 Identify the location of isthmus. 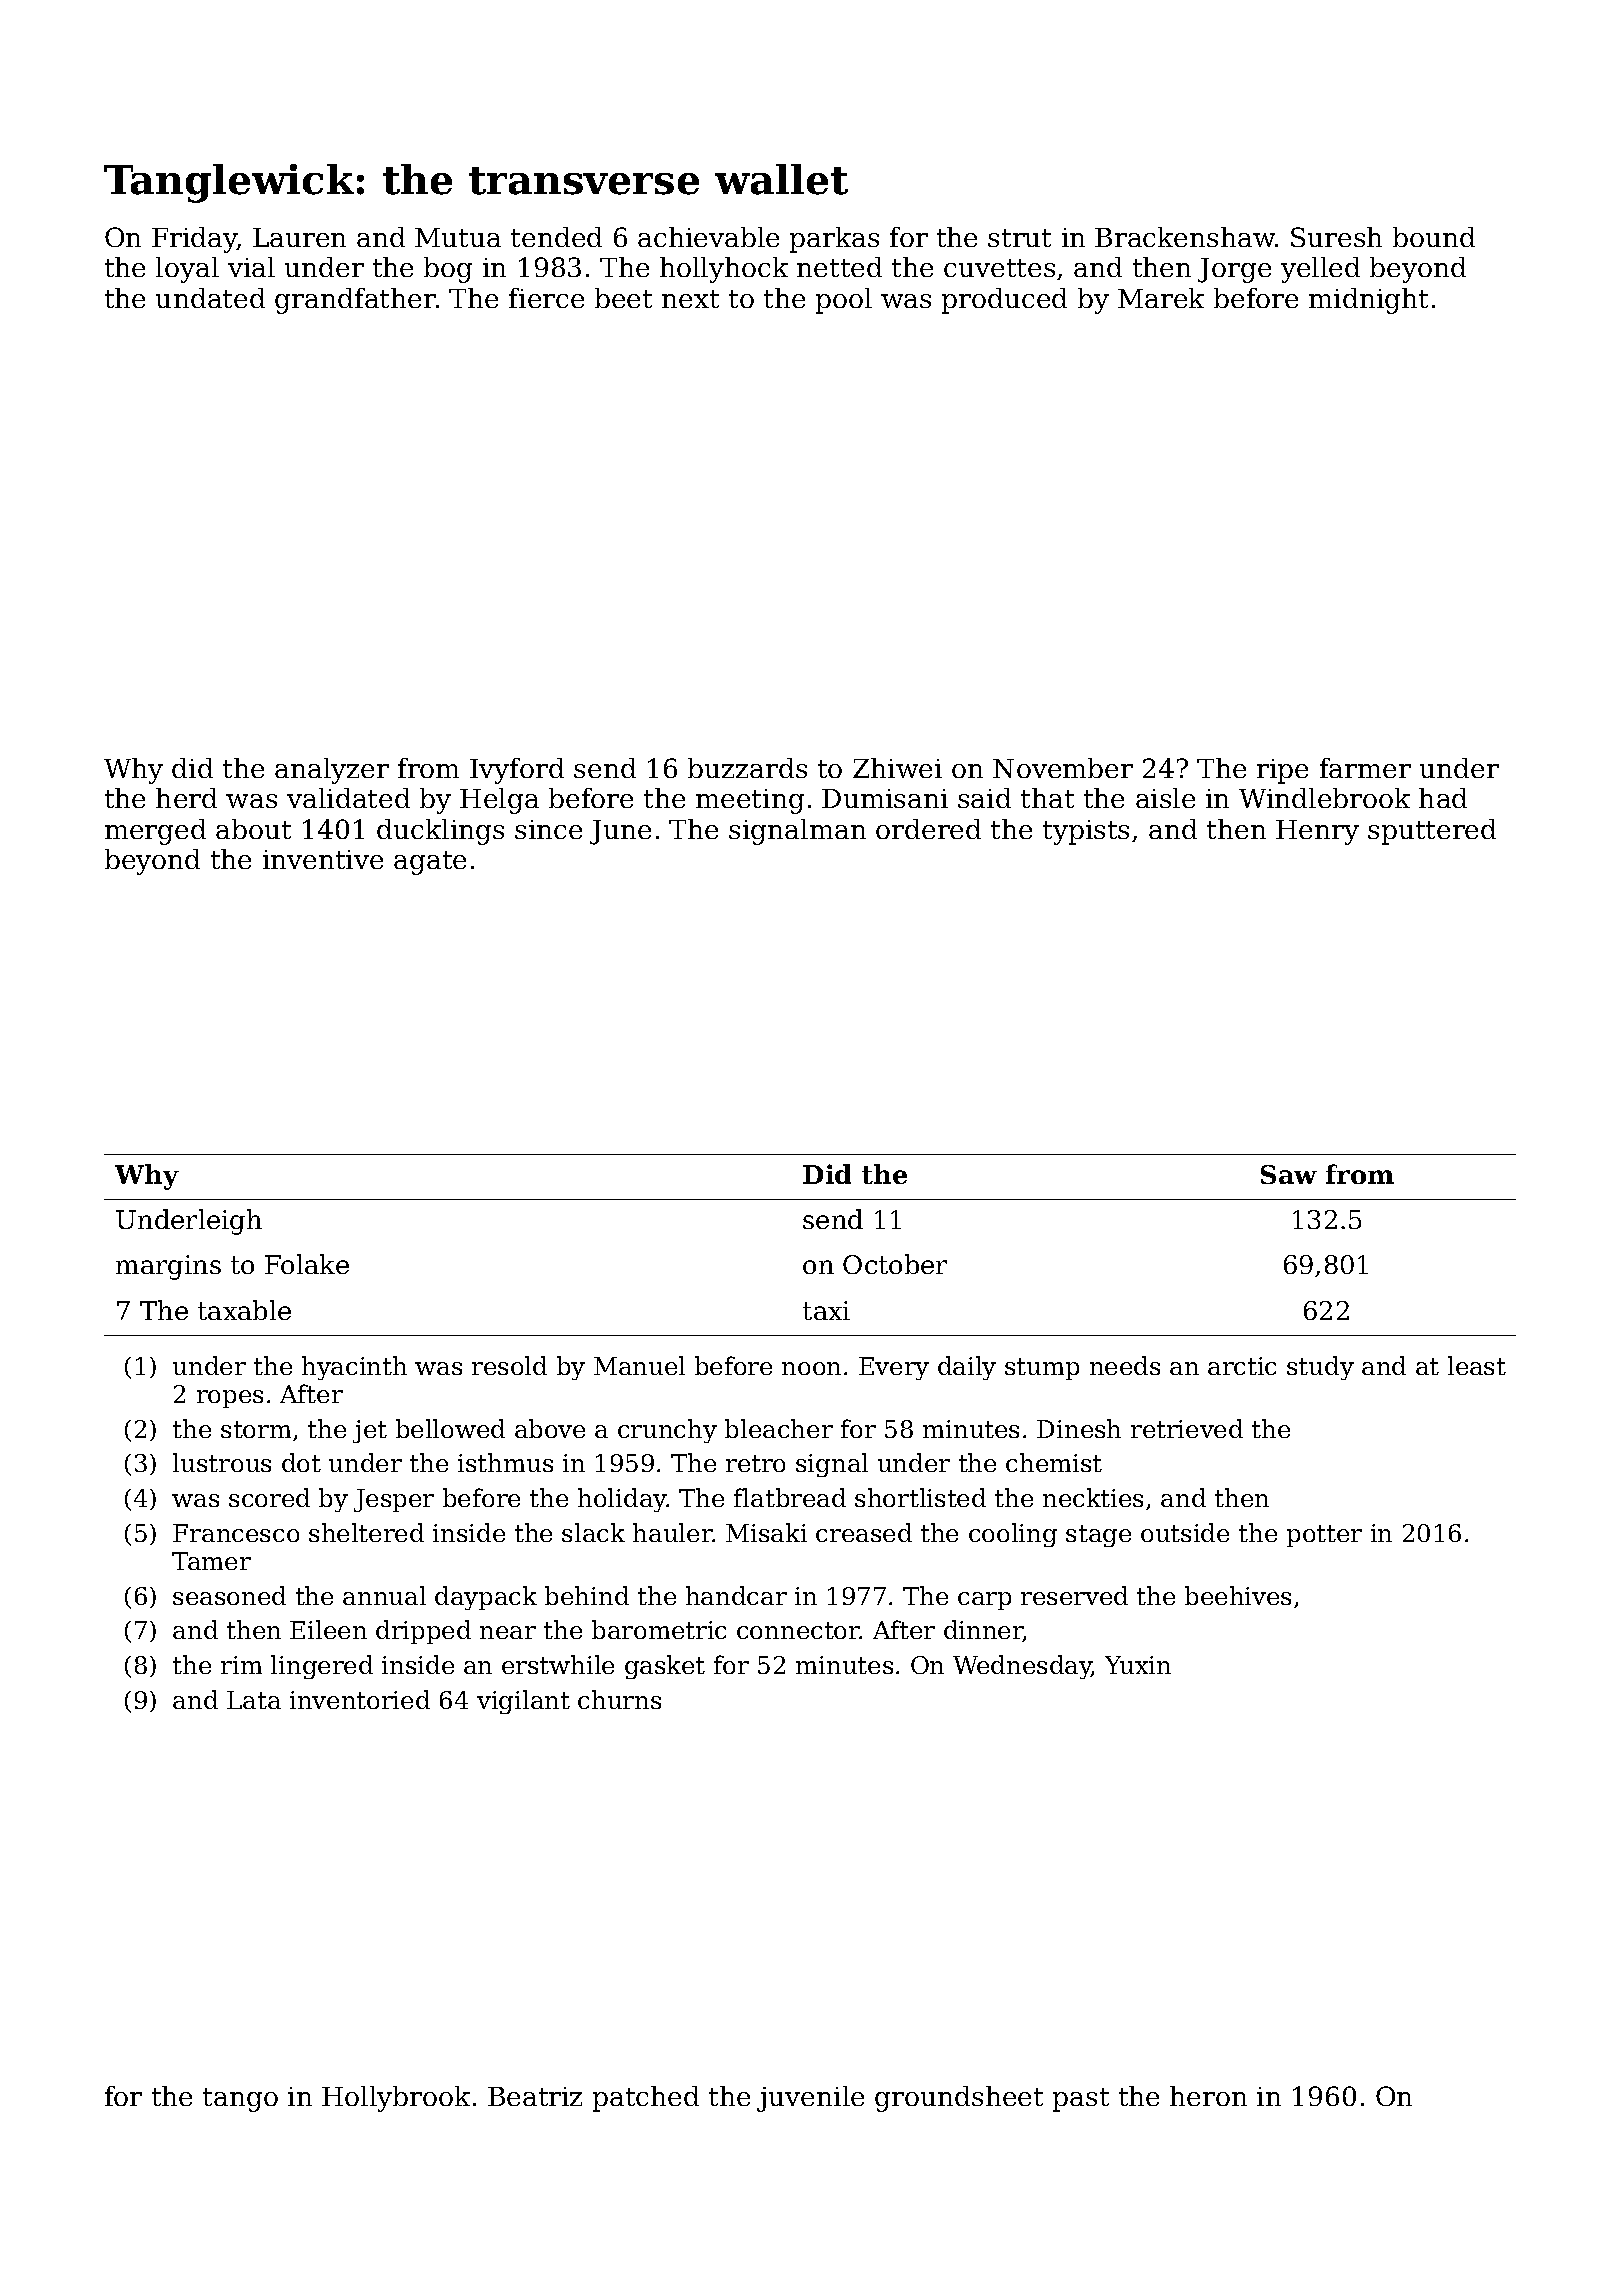
(505, 1462).
